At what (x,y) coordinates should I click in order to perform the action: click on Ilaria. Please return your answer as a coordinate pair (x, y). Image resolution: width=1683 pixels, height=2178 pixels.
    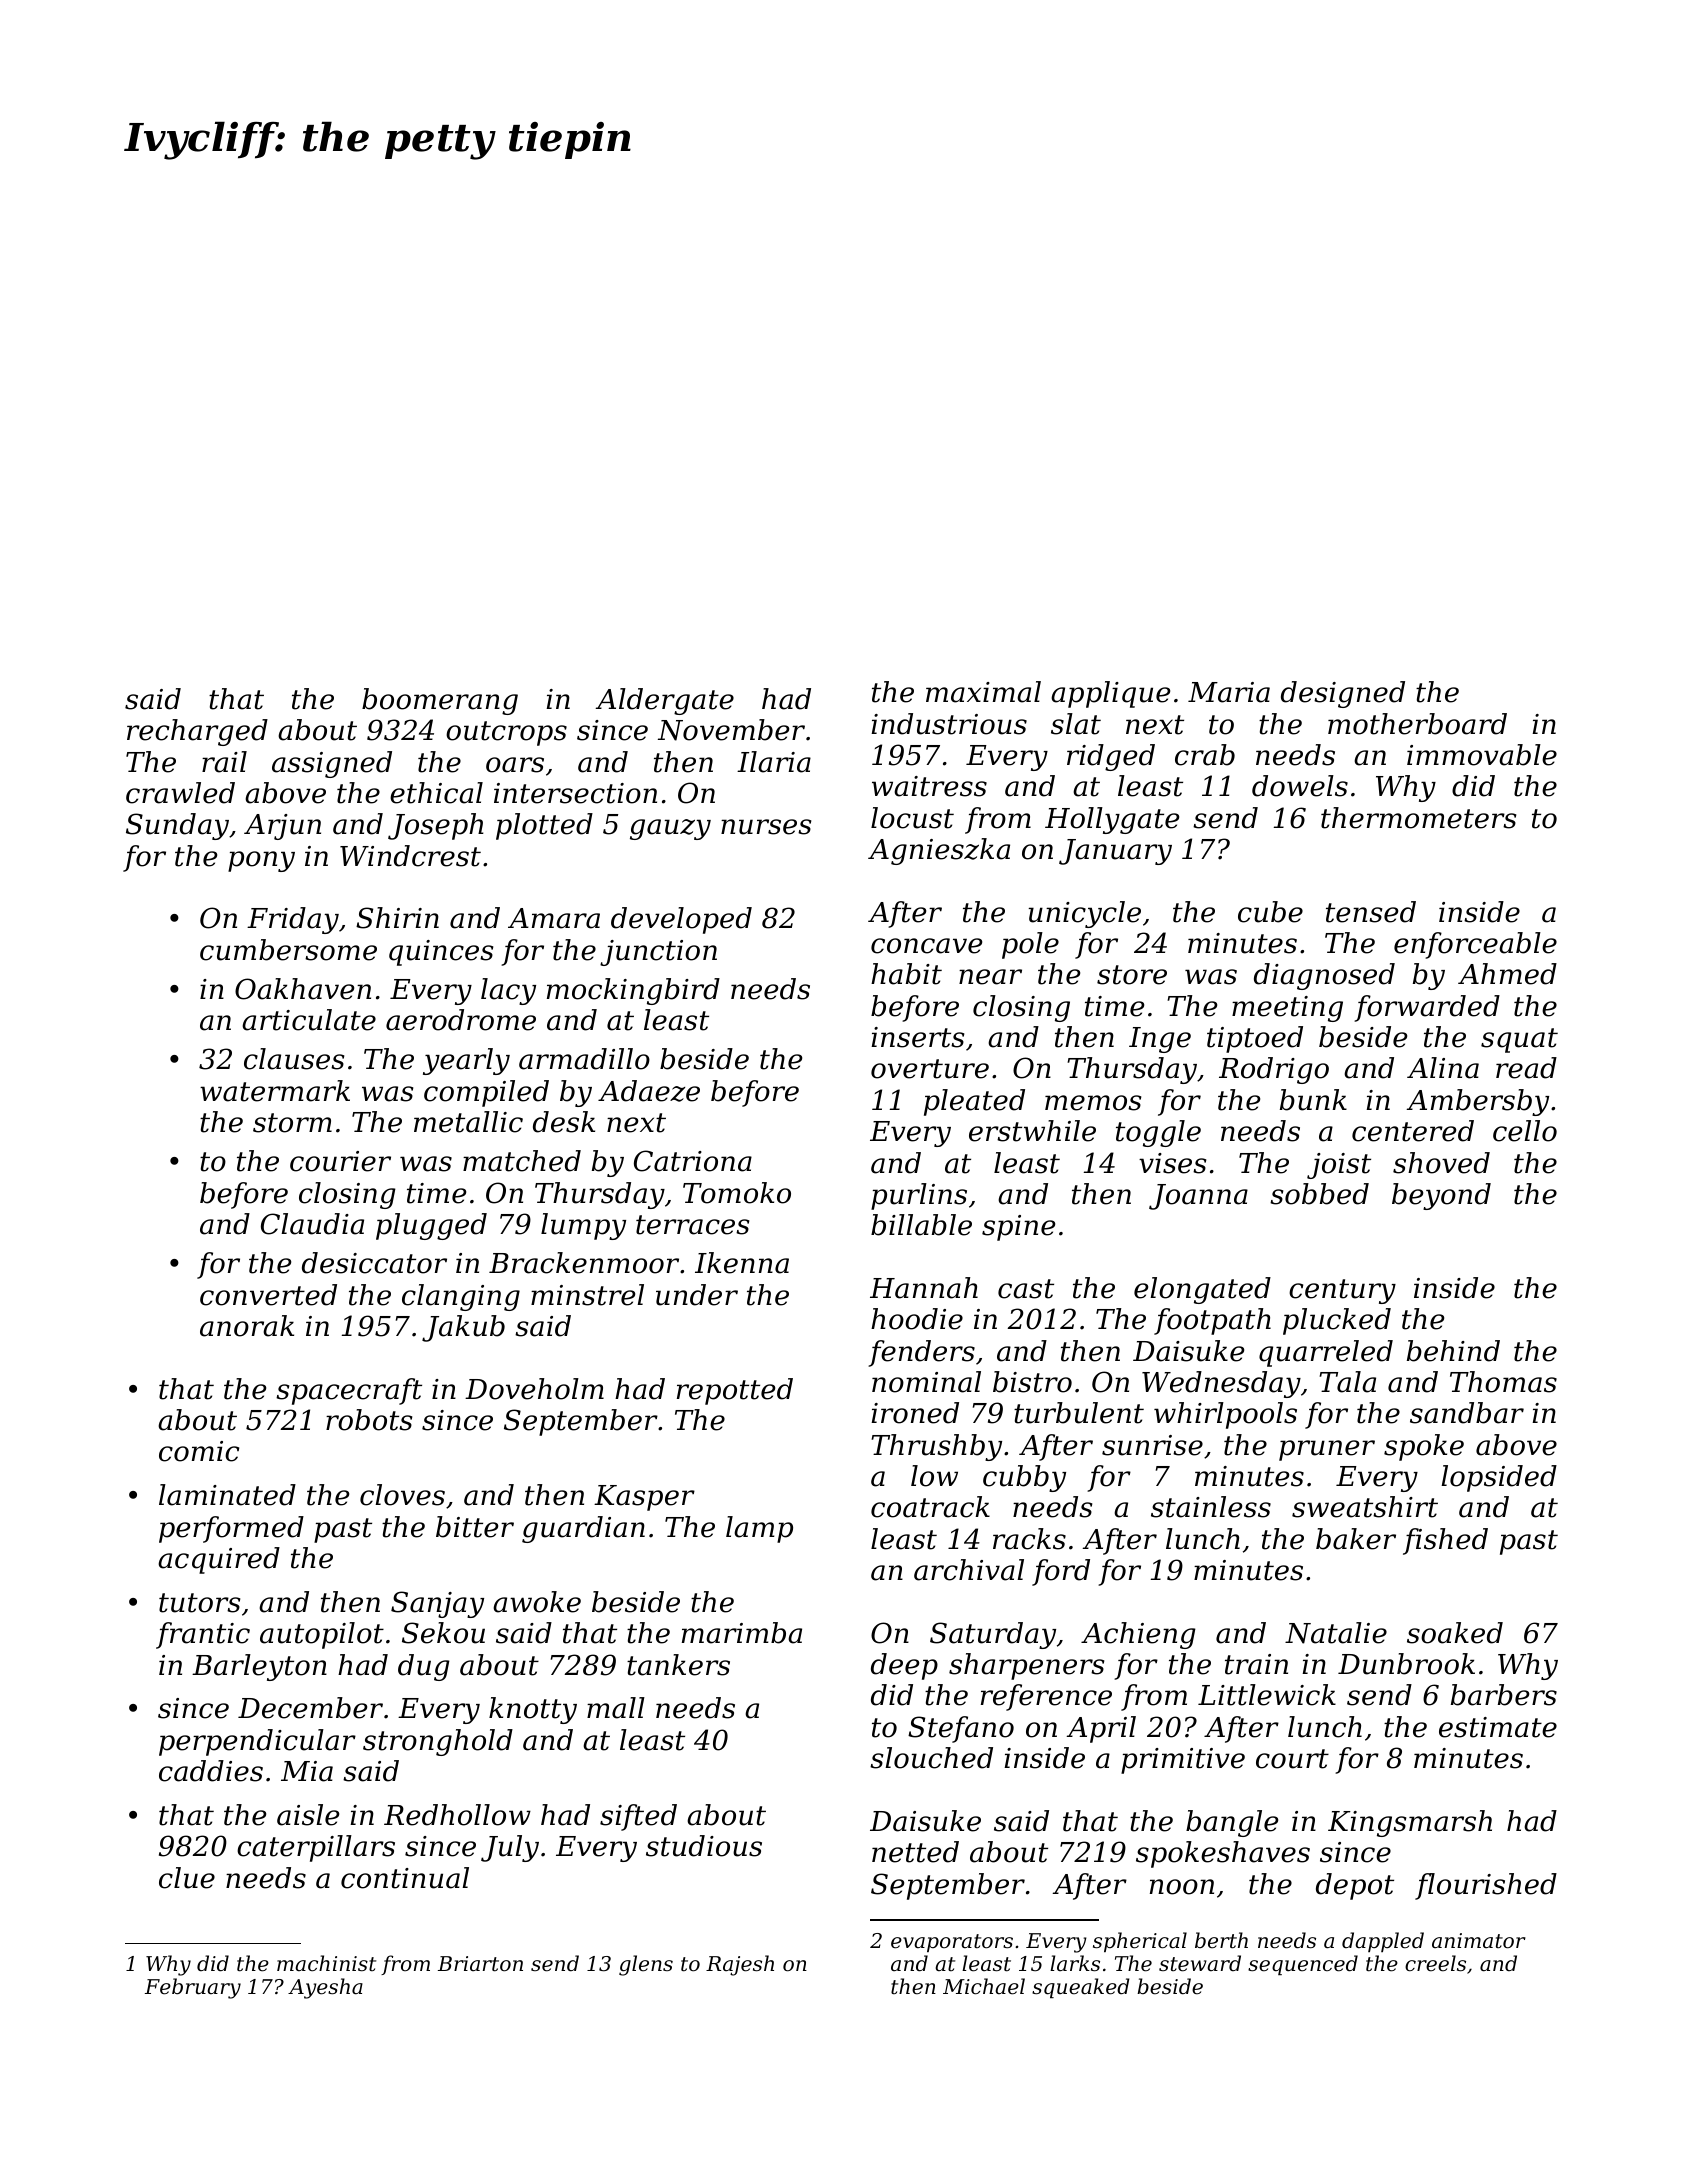
    Looking at the image, I should click on (774, 762).
